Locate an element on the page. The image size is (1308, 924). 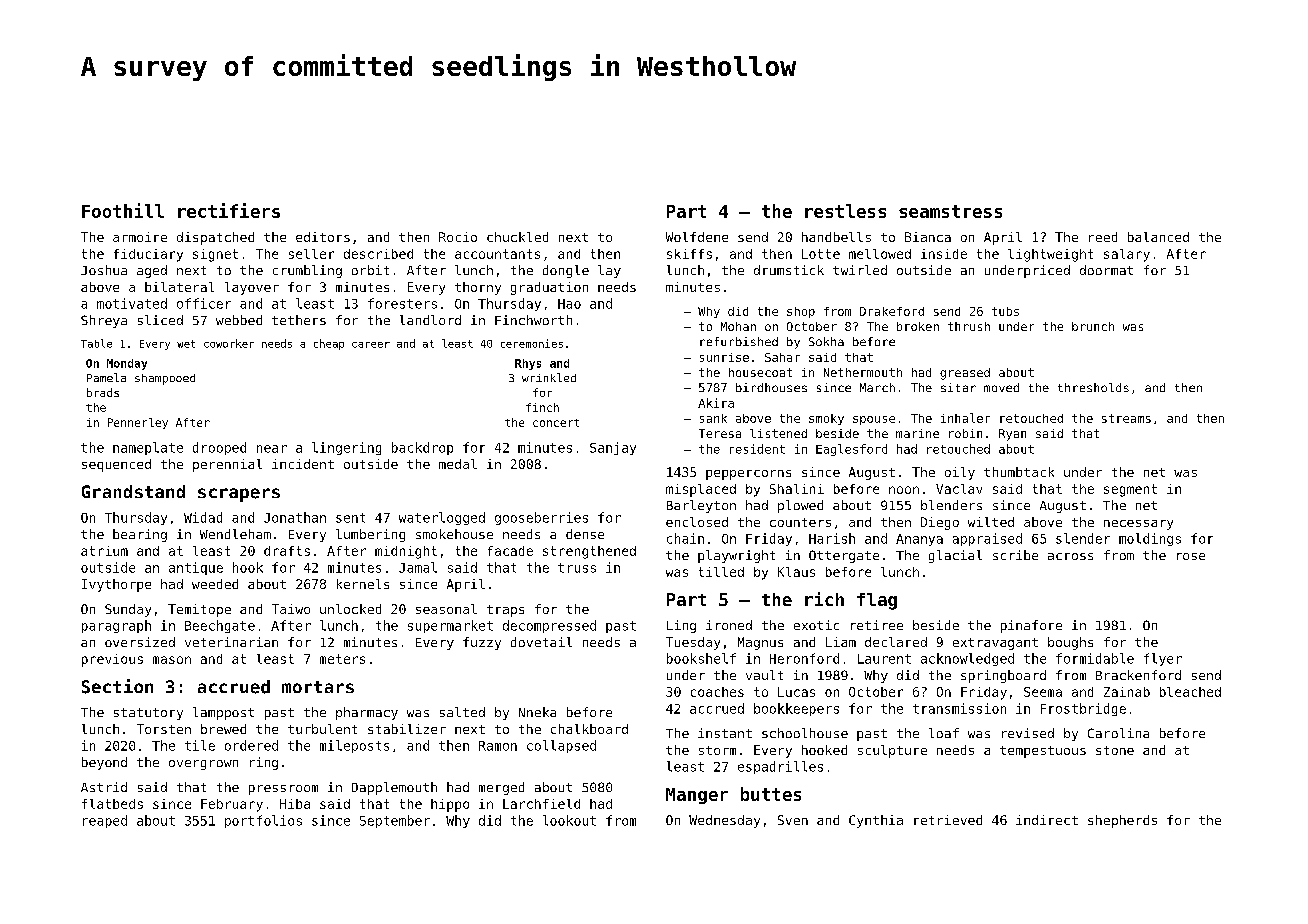
restless is located at coordinates (845, 211).
